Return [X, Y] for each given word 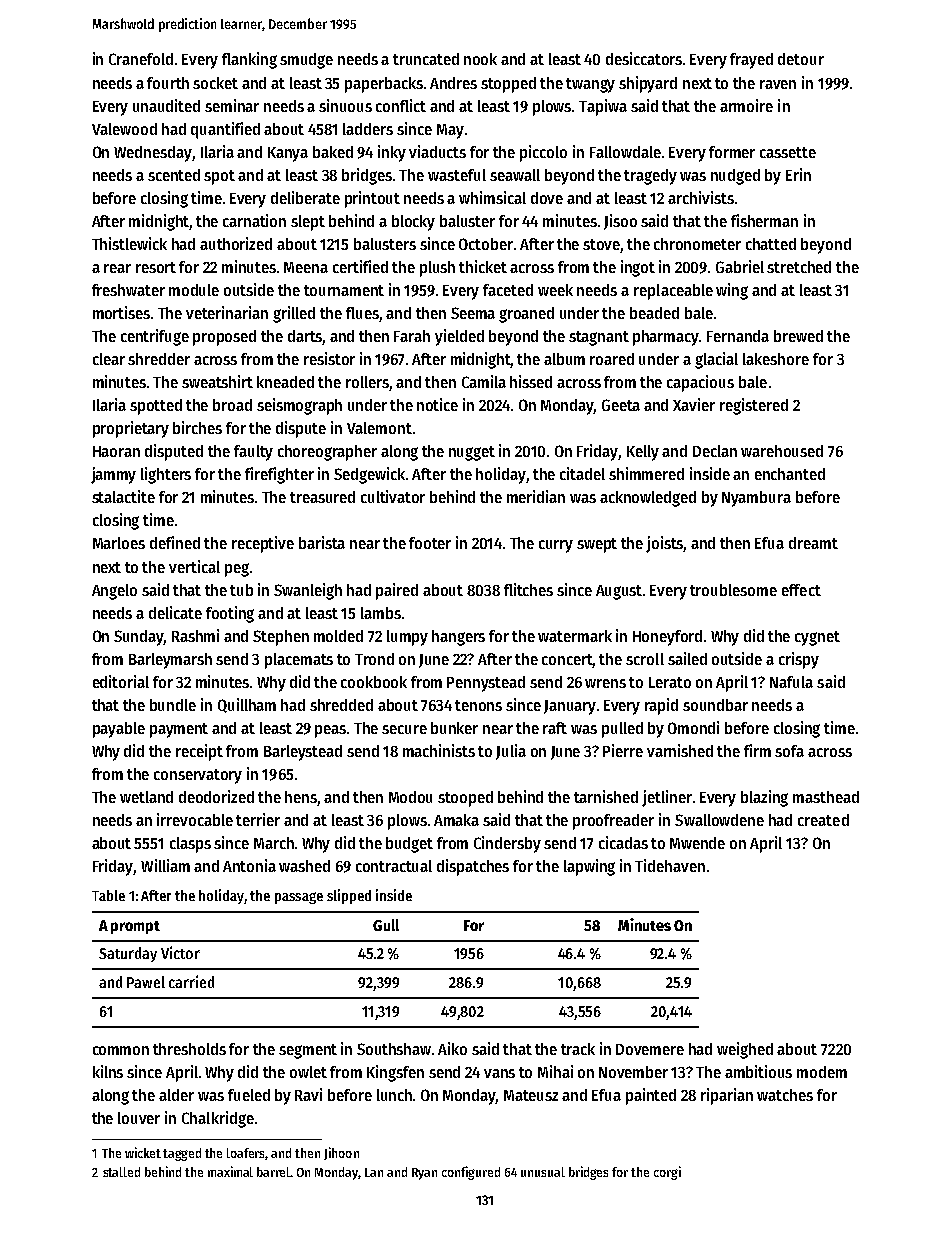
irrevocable [195, 819]
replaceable [673, 292]
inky [392, 153]
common [121, 1050]
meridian [536, 496]
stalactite [123, 496]
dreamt [813, 543]
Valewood [124, 129]
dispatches [473, 867]
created [823, 820]
